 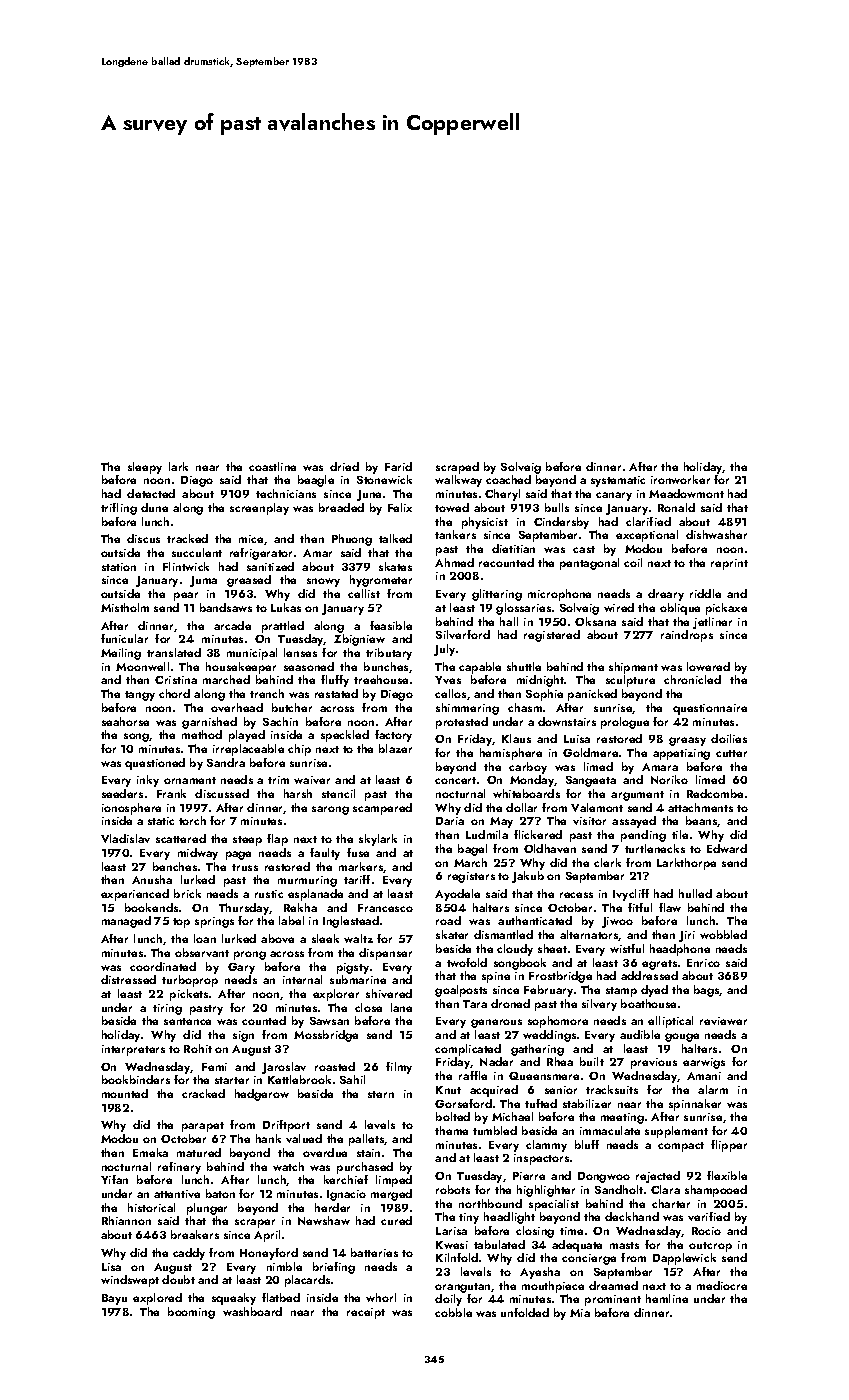 I want to click on Noriko, so click(x=669, y=779).
